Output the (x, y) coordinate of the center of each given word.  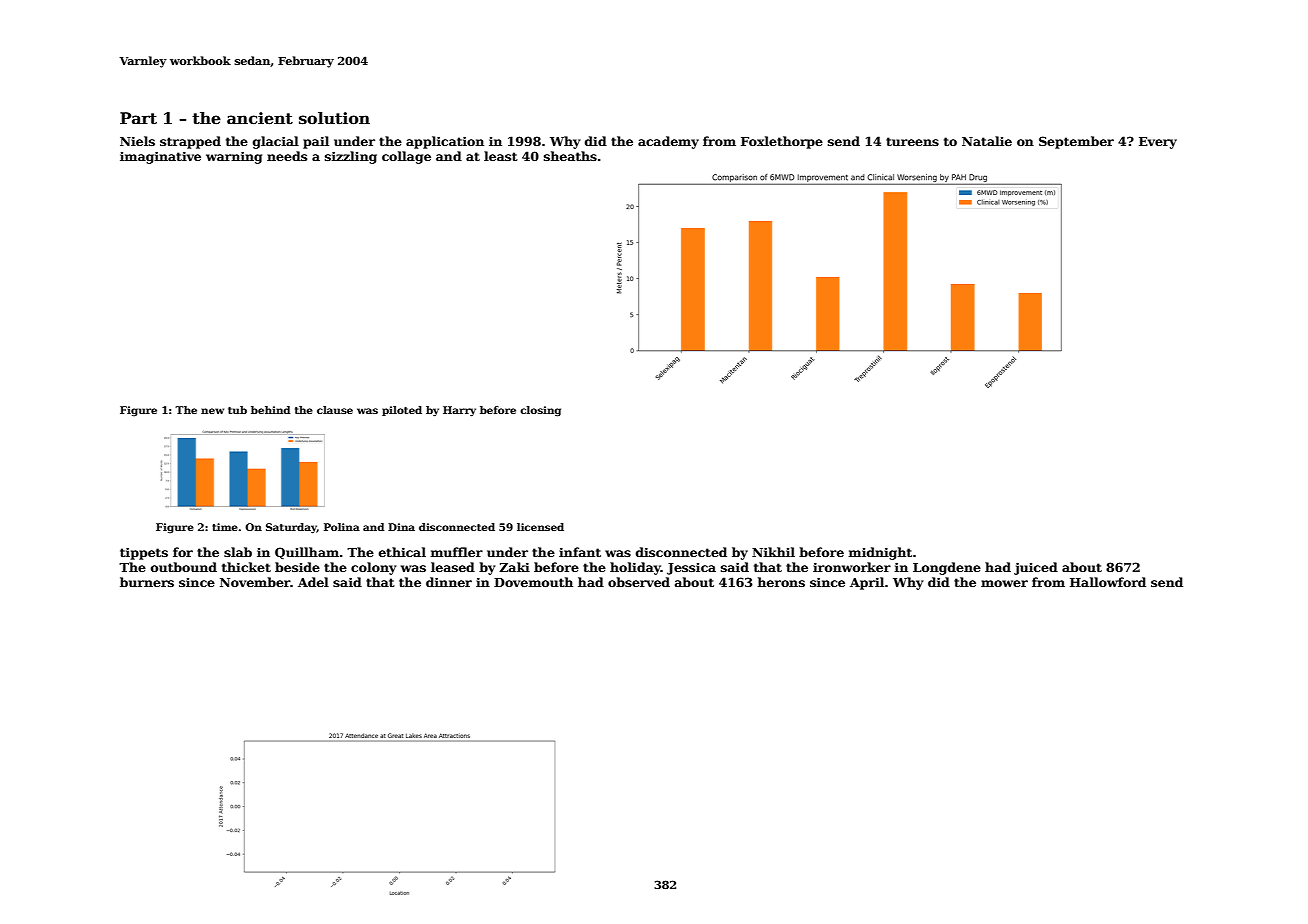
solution (334, 118)
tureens (912, 141)
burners (147, 582)
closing (540, 411)
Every (1158, 143)
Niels (137, 141)
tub (237, 410)
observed (639, 582)
